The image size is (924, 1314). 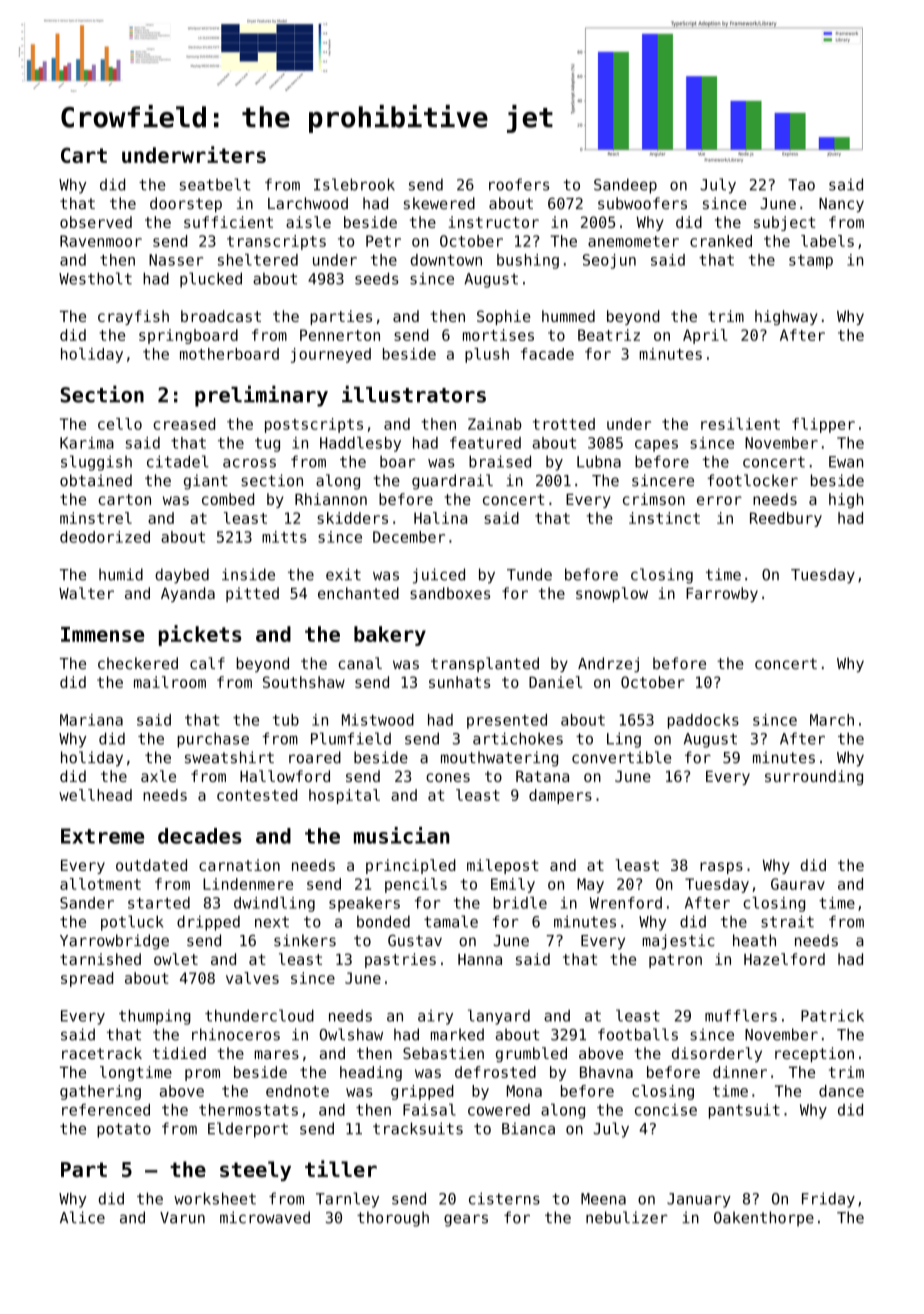 What do you see at coordinates (276, 1054) in the screenshot?
I see `mares` at bounding box center [276, 1054].
